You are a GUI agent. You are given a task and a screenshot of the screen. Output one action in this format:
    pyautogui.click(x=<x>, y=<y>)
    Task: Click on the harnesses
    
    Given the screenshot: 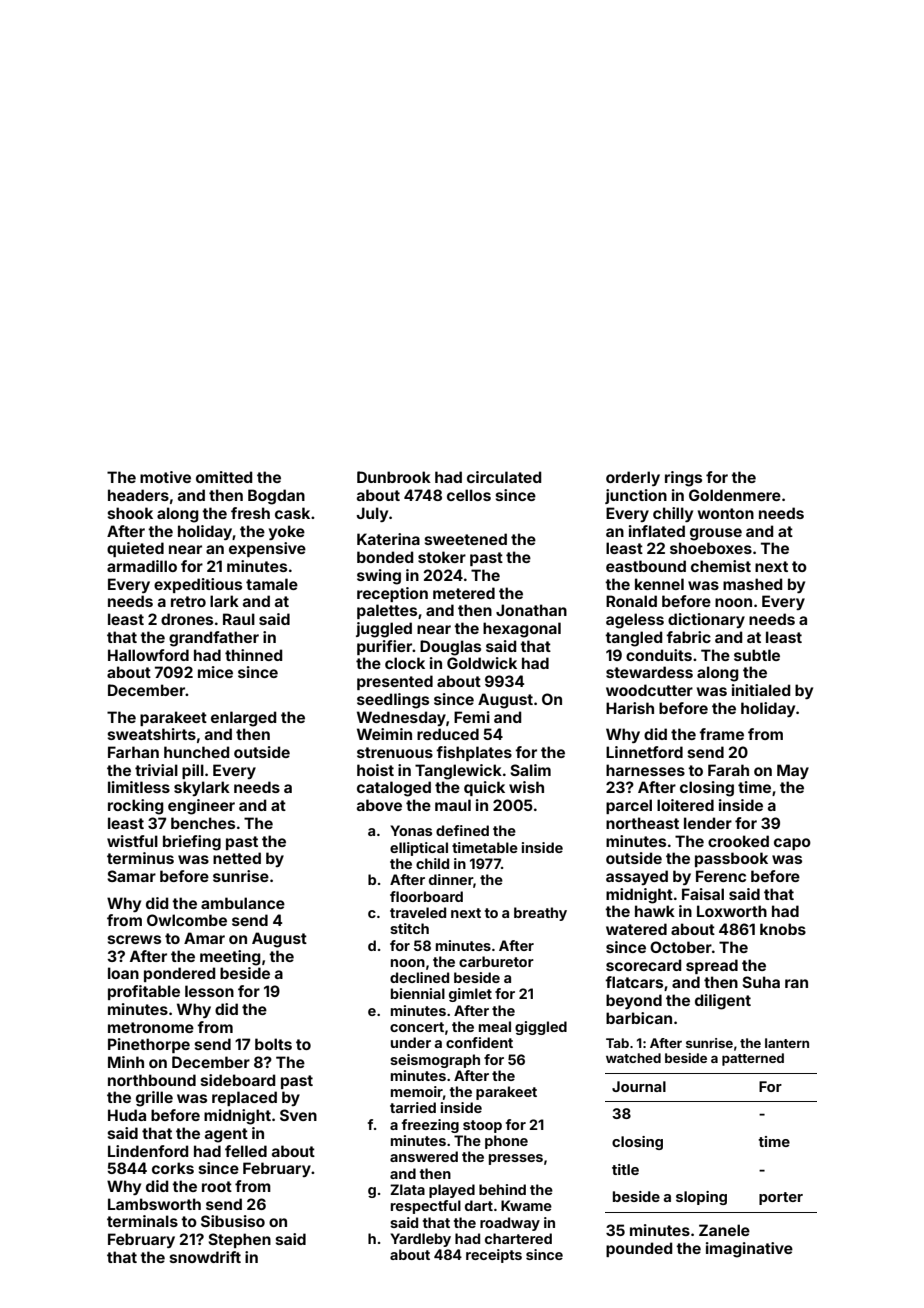 What is the action you would take?
    pyautogui.click(x=645, y=770)
